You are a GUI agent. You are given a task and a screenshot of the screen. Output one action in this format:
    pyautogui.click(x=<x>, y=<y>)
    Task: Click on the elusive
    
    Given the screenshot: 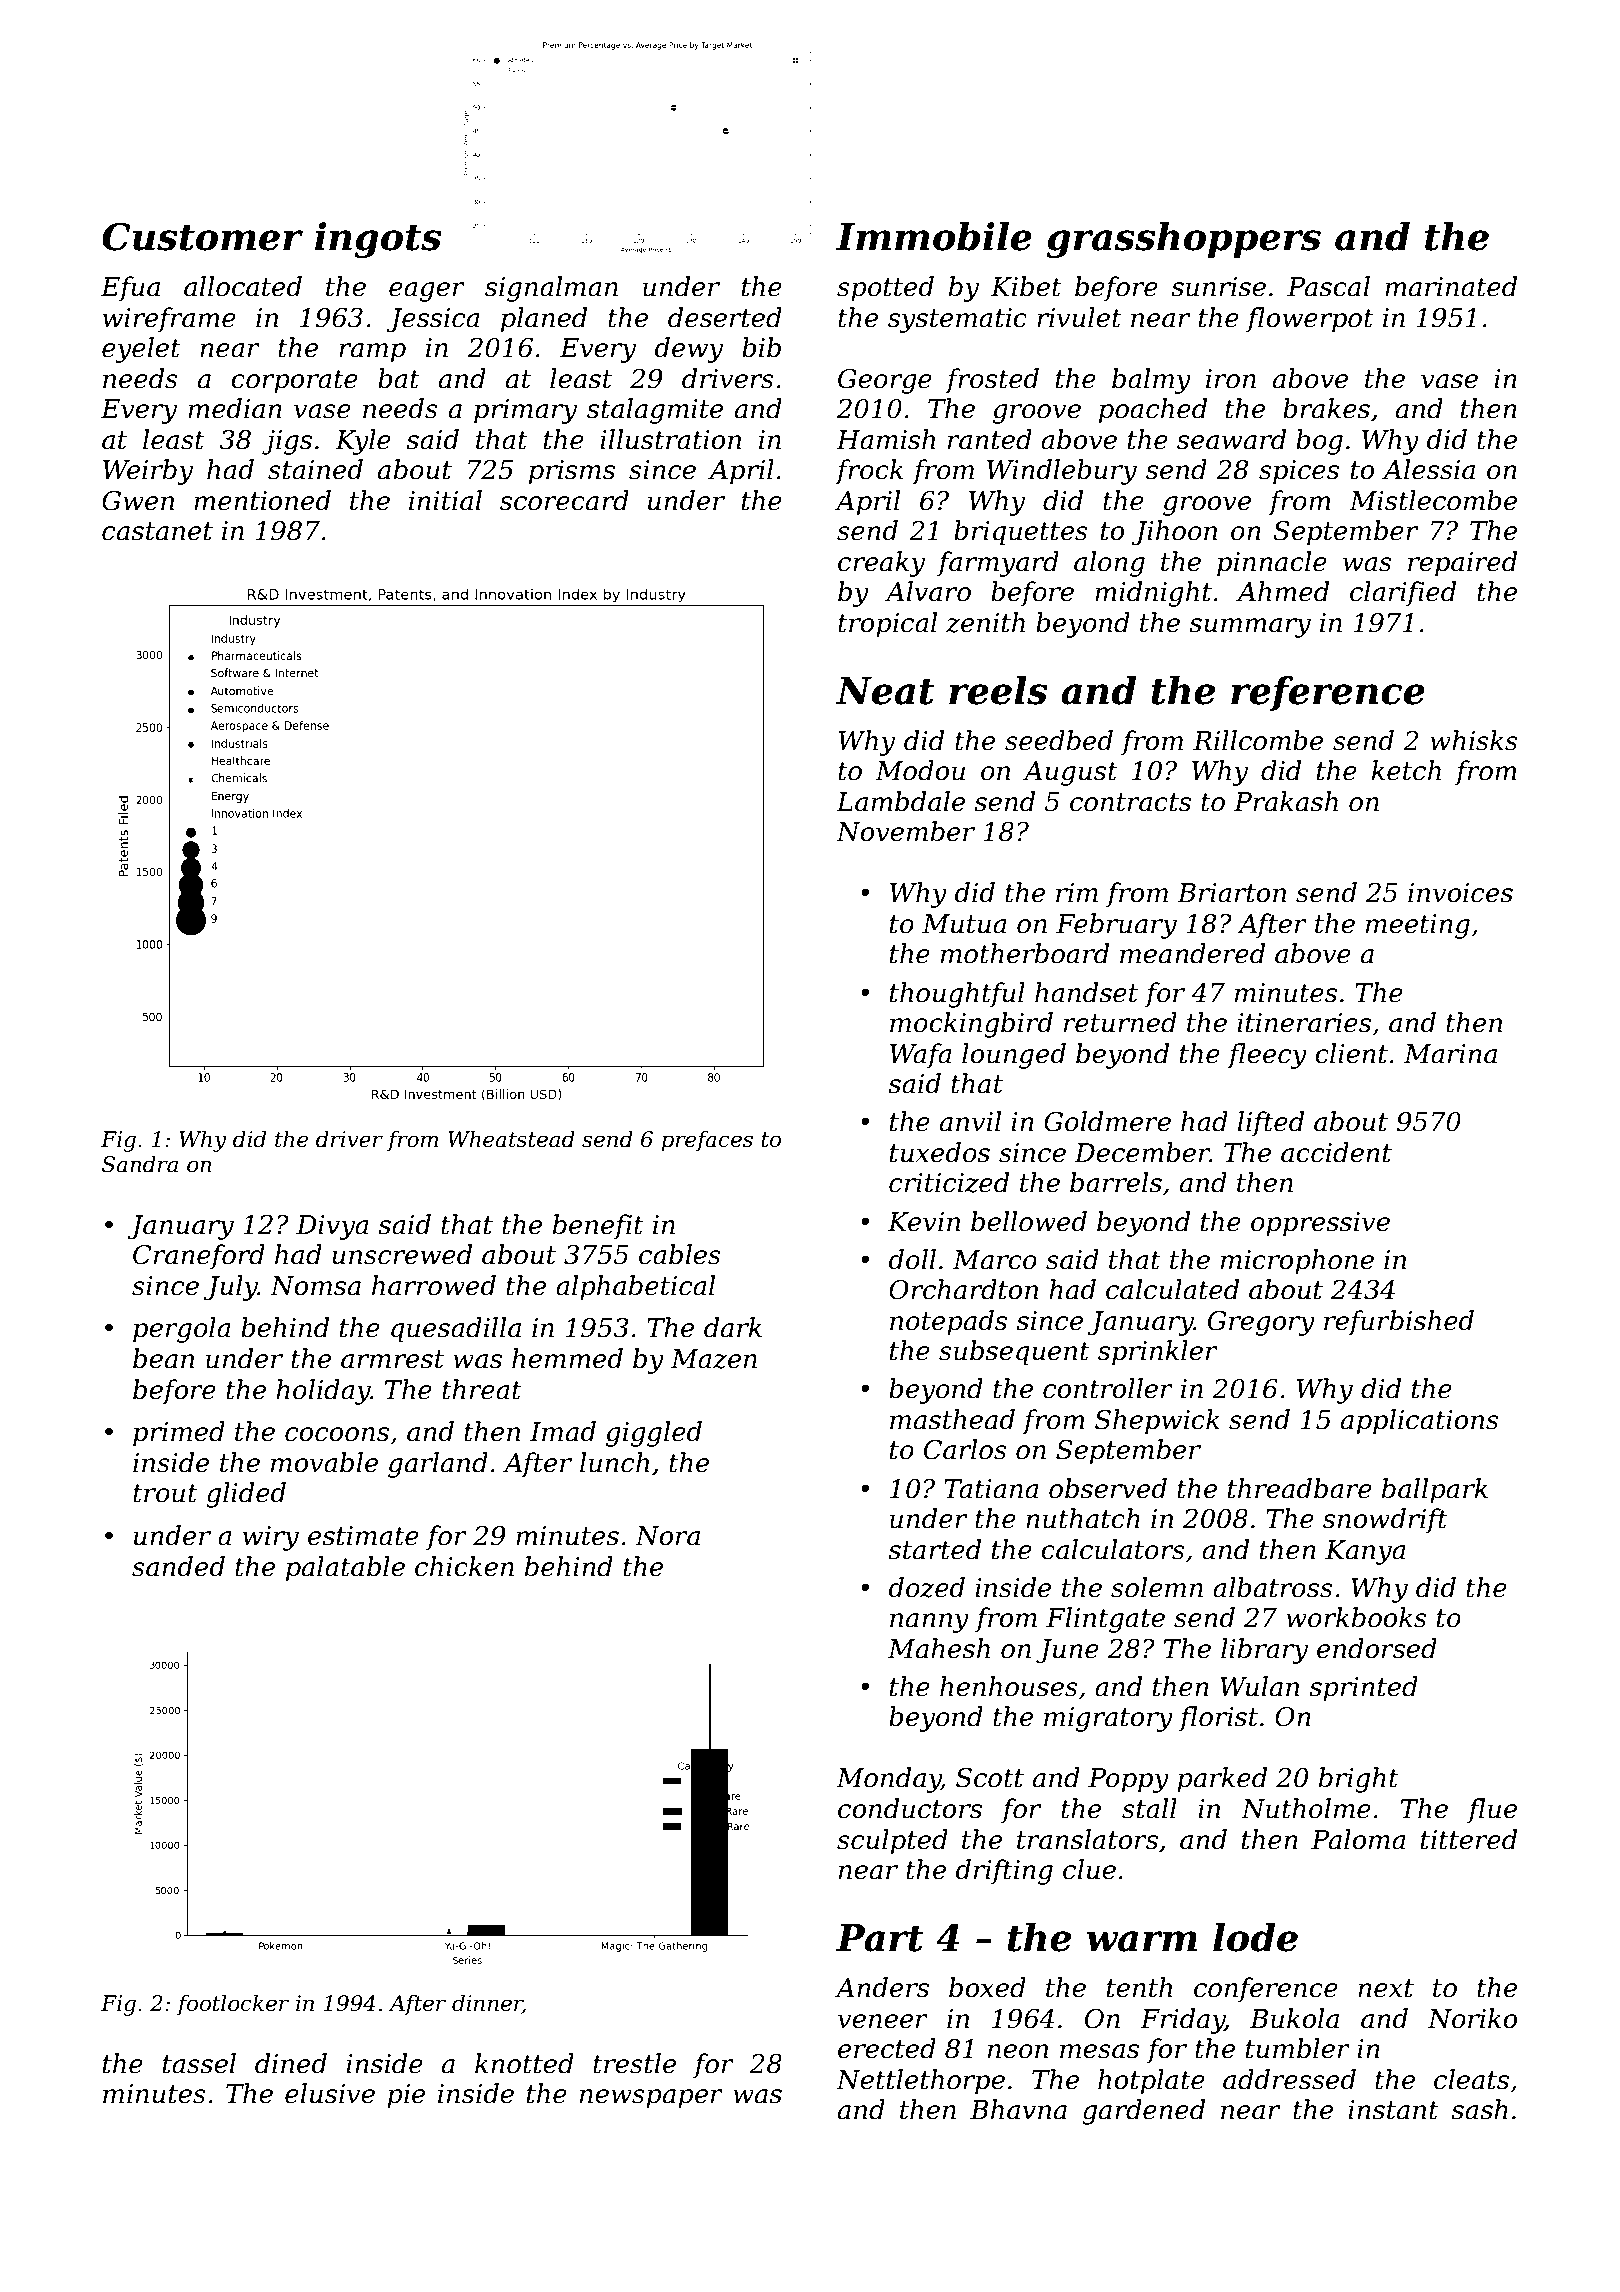 What is the action you would take?
    pyautogui.click(x=330, y=2093)
